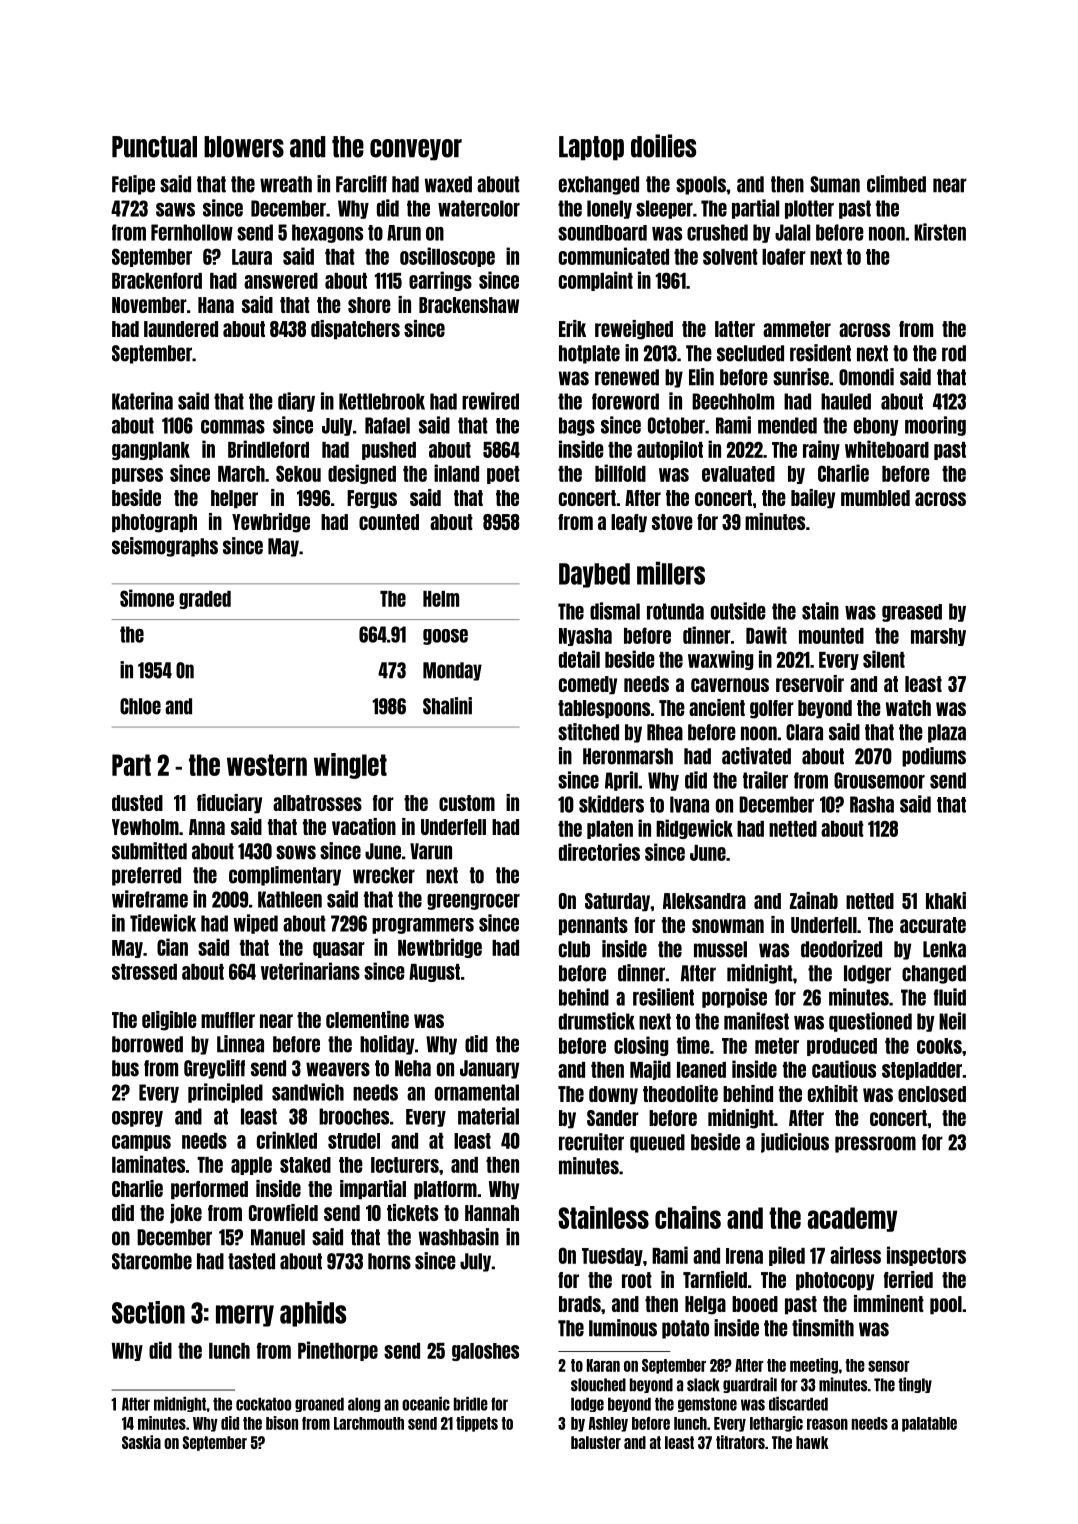 Image resolution: width=1078 pixels, height=1524 pixels. Describe the element at coordinates (144, 972) in the page. I see `stressed` at that location.
